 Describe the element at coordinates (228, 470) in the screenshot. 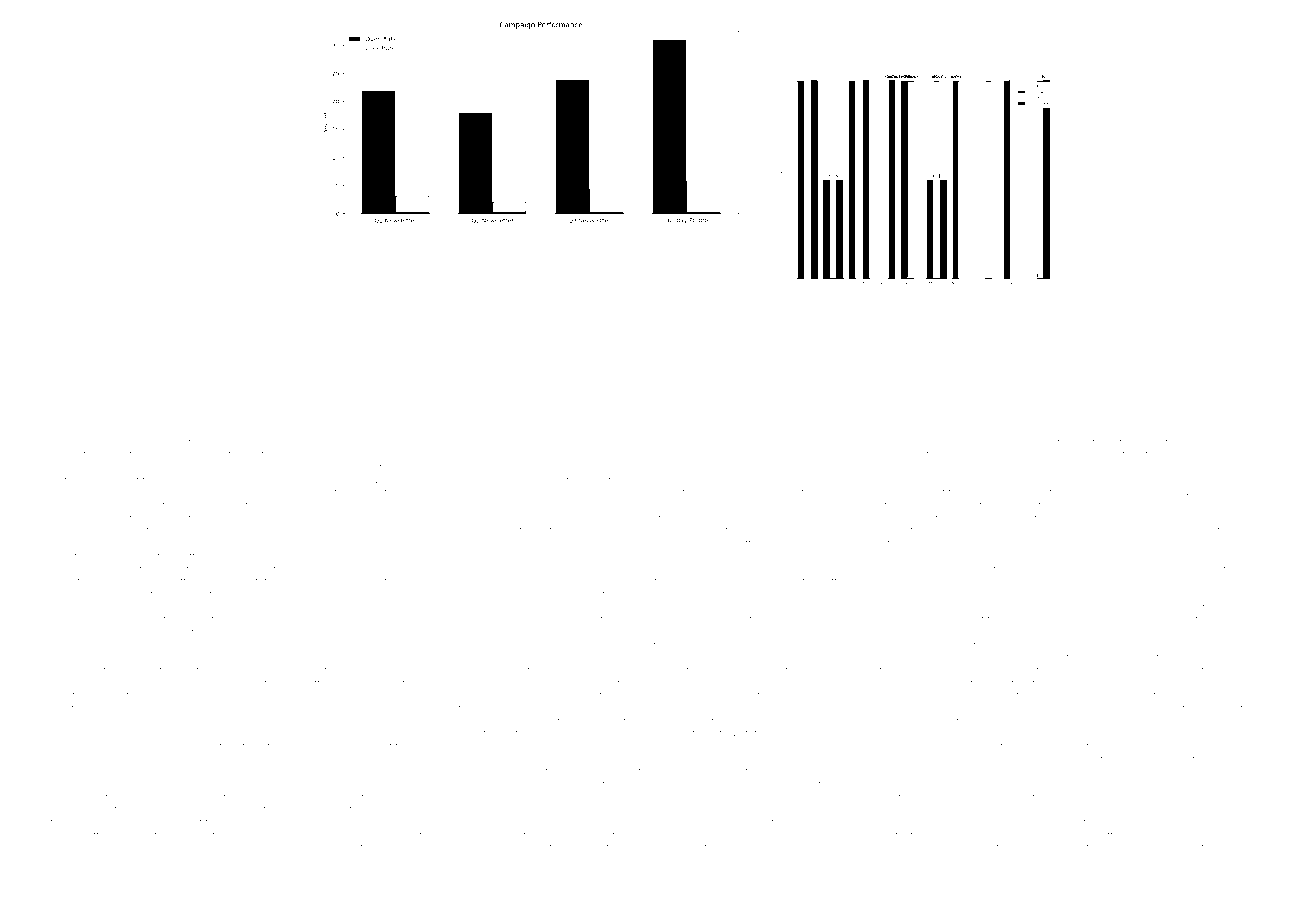

I see `voyage` at that location.
